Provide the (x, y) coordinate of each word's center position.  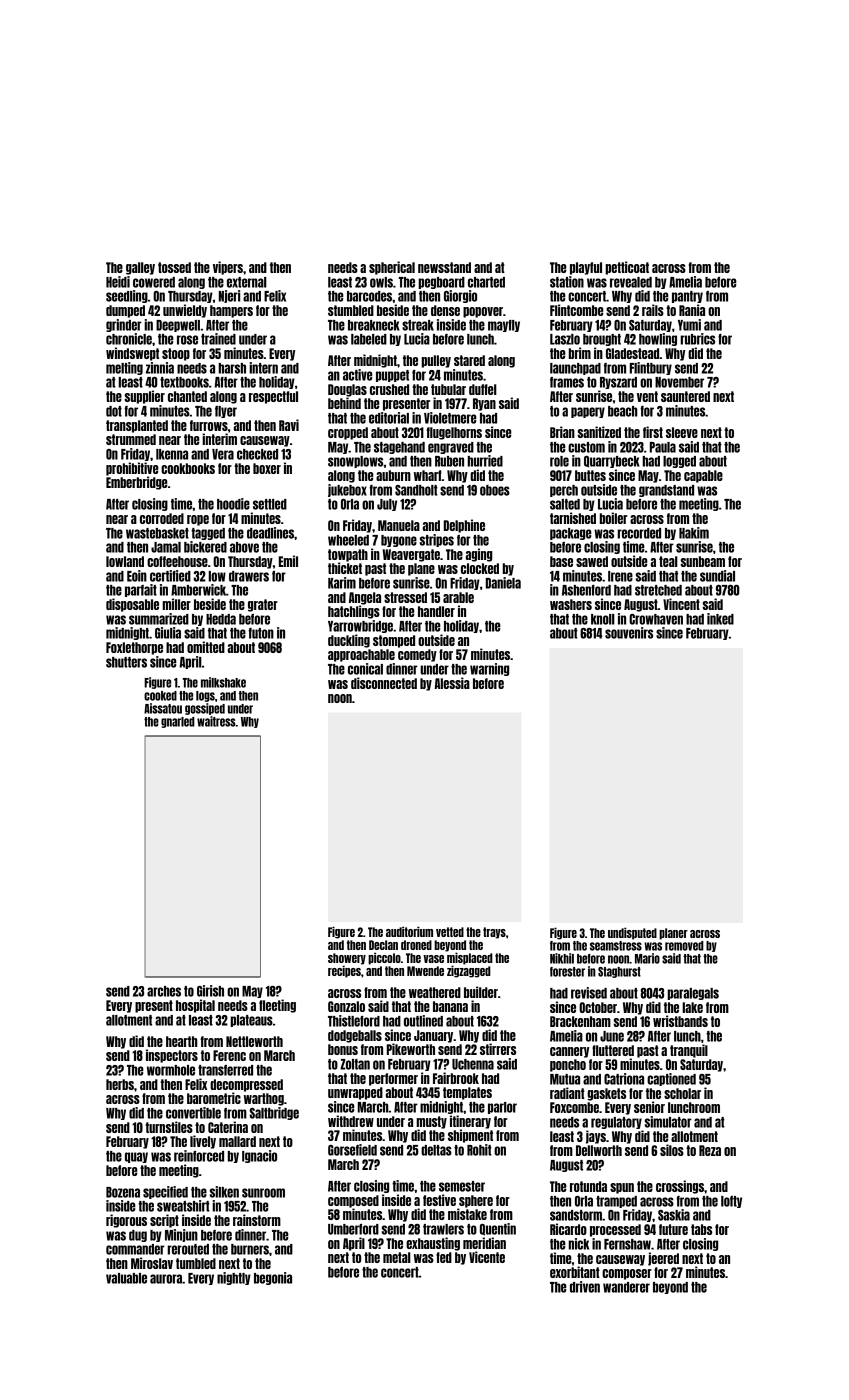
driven (585, 1287)
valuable (126, 1278)
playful (586, 268)
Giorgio (460, 296)
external (247, 282)
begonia (273, 1278)
